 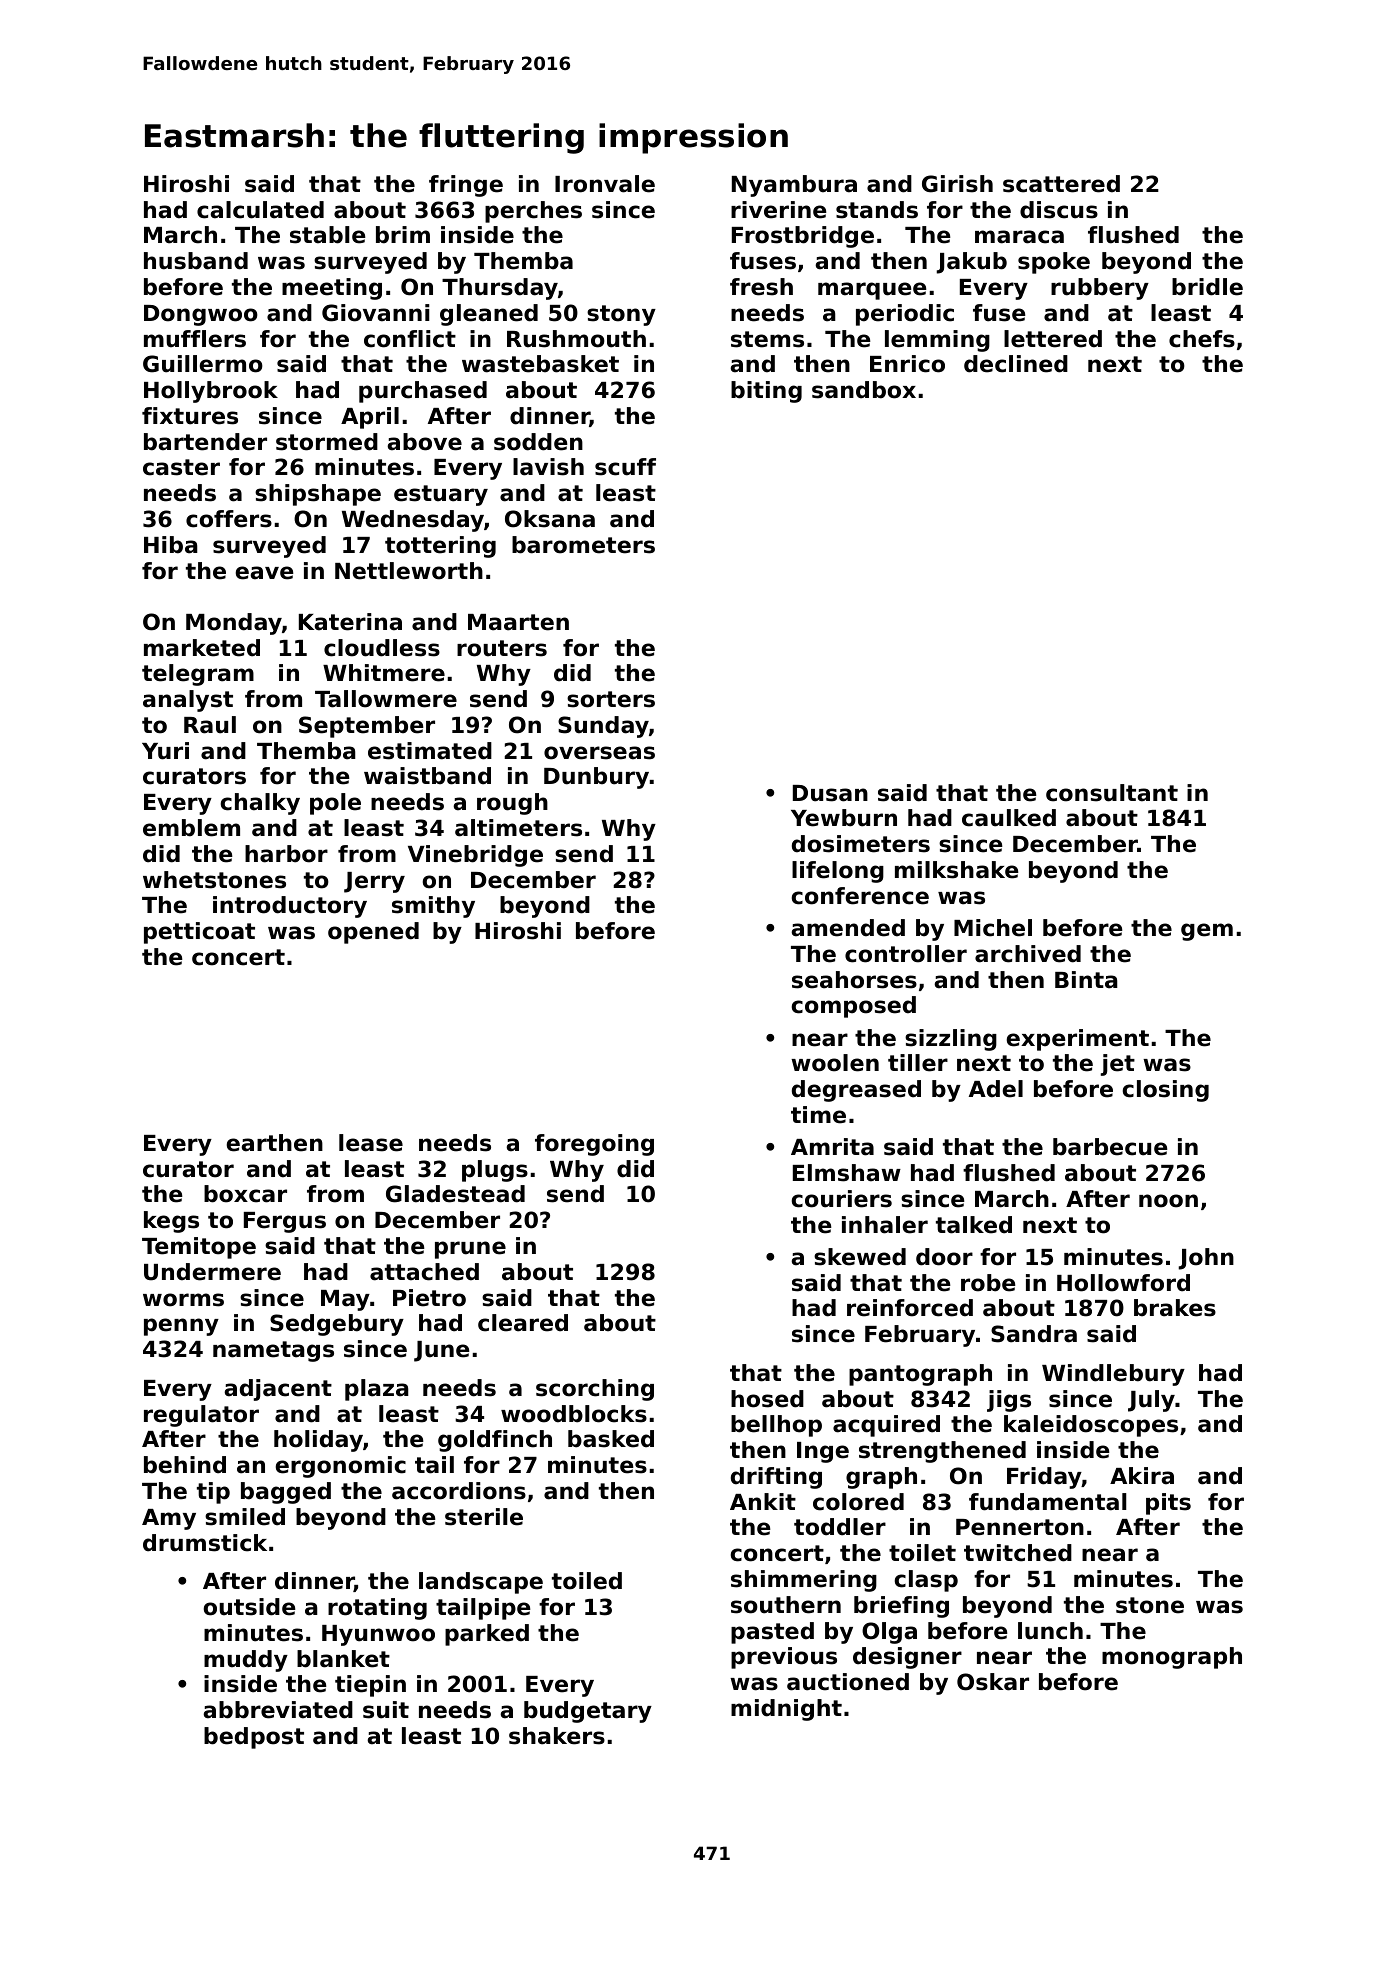 I want to click on spoke, so click(x=1054, y=263).
